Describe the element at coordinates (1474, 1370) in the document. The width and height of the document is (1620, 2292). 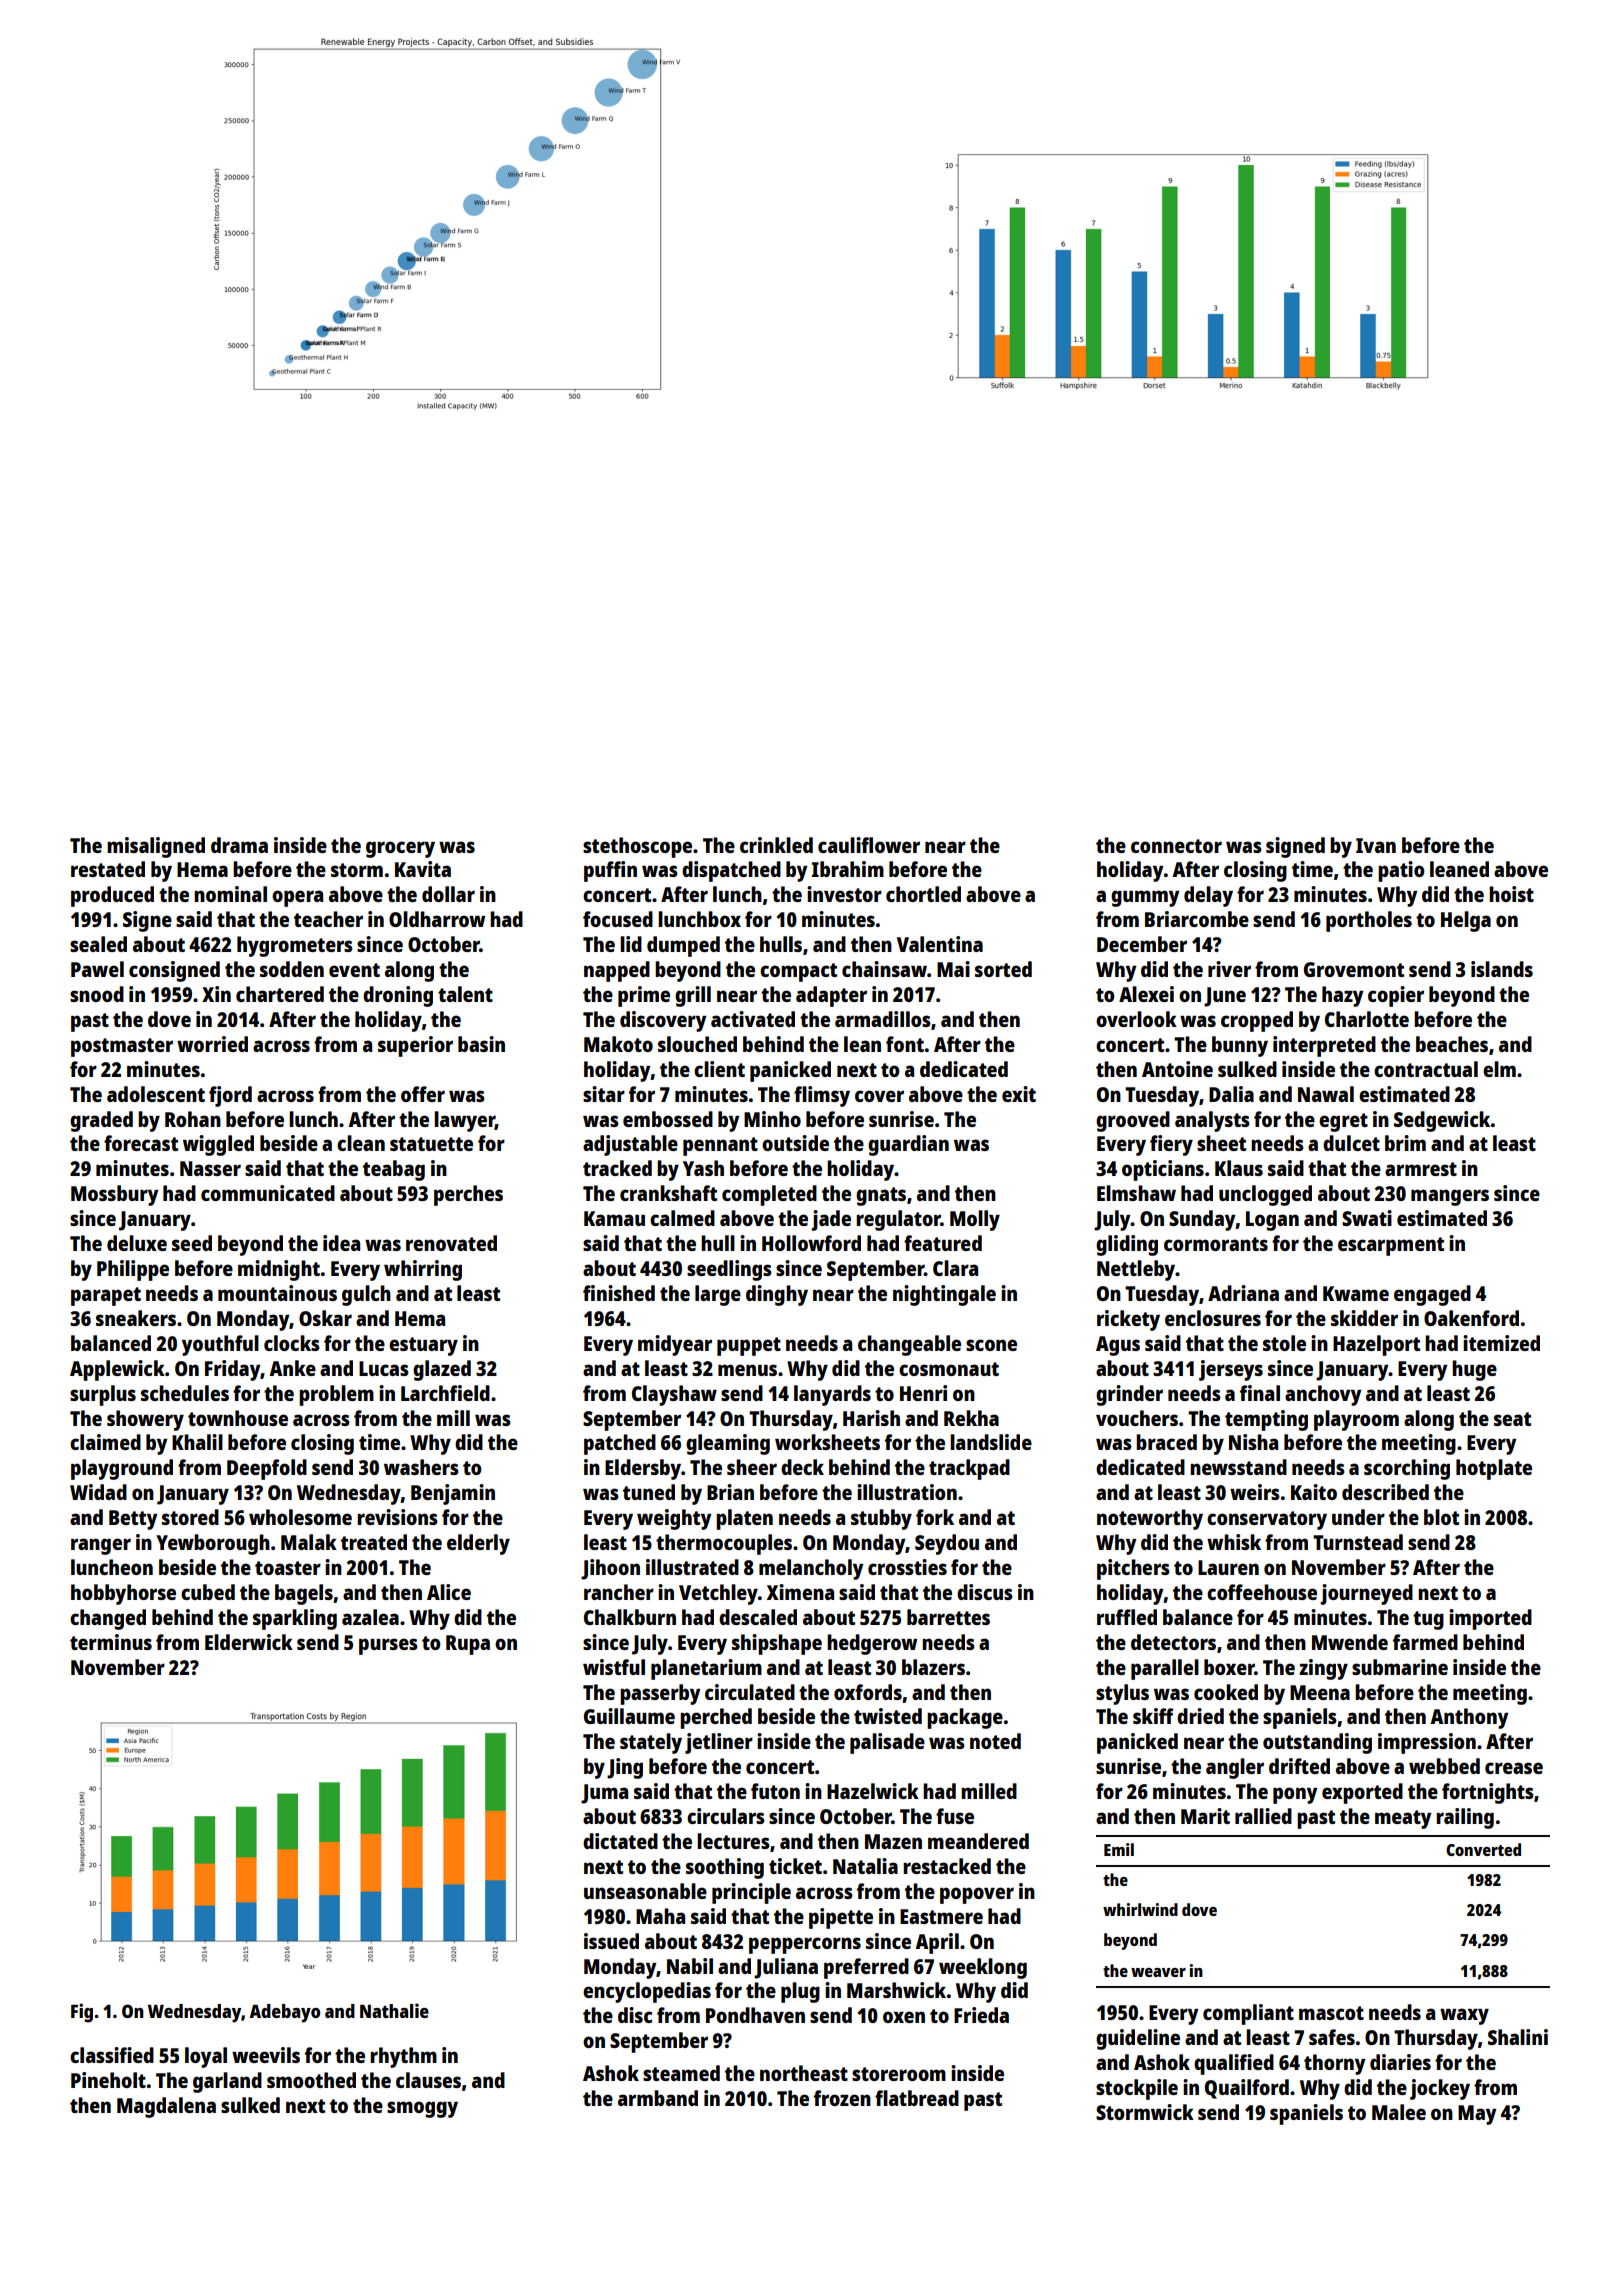
I see `huge` at that location.
